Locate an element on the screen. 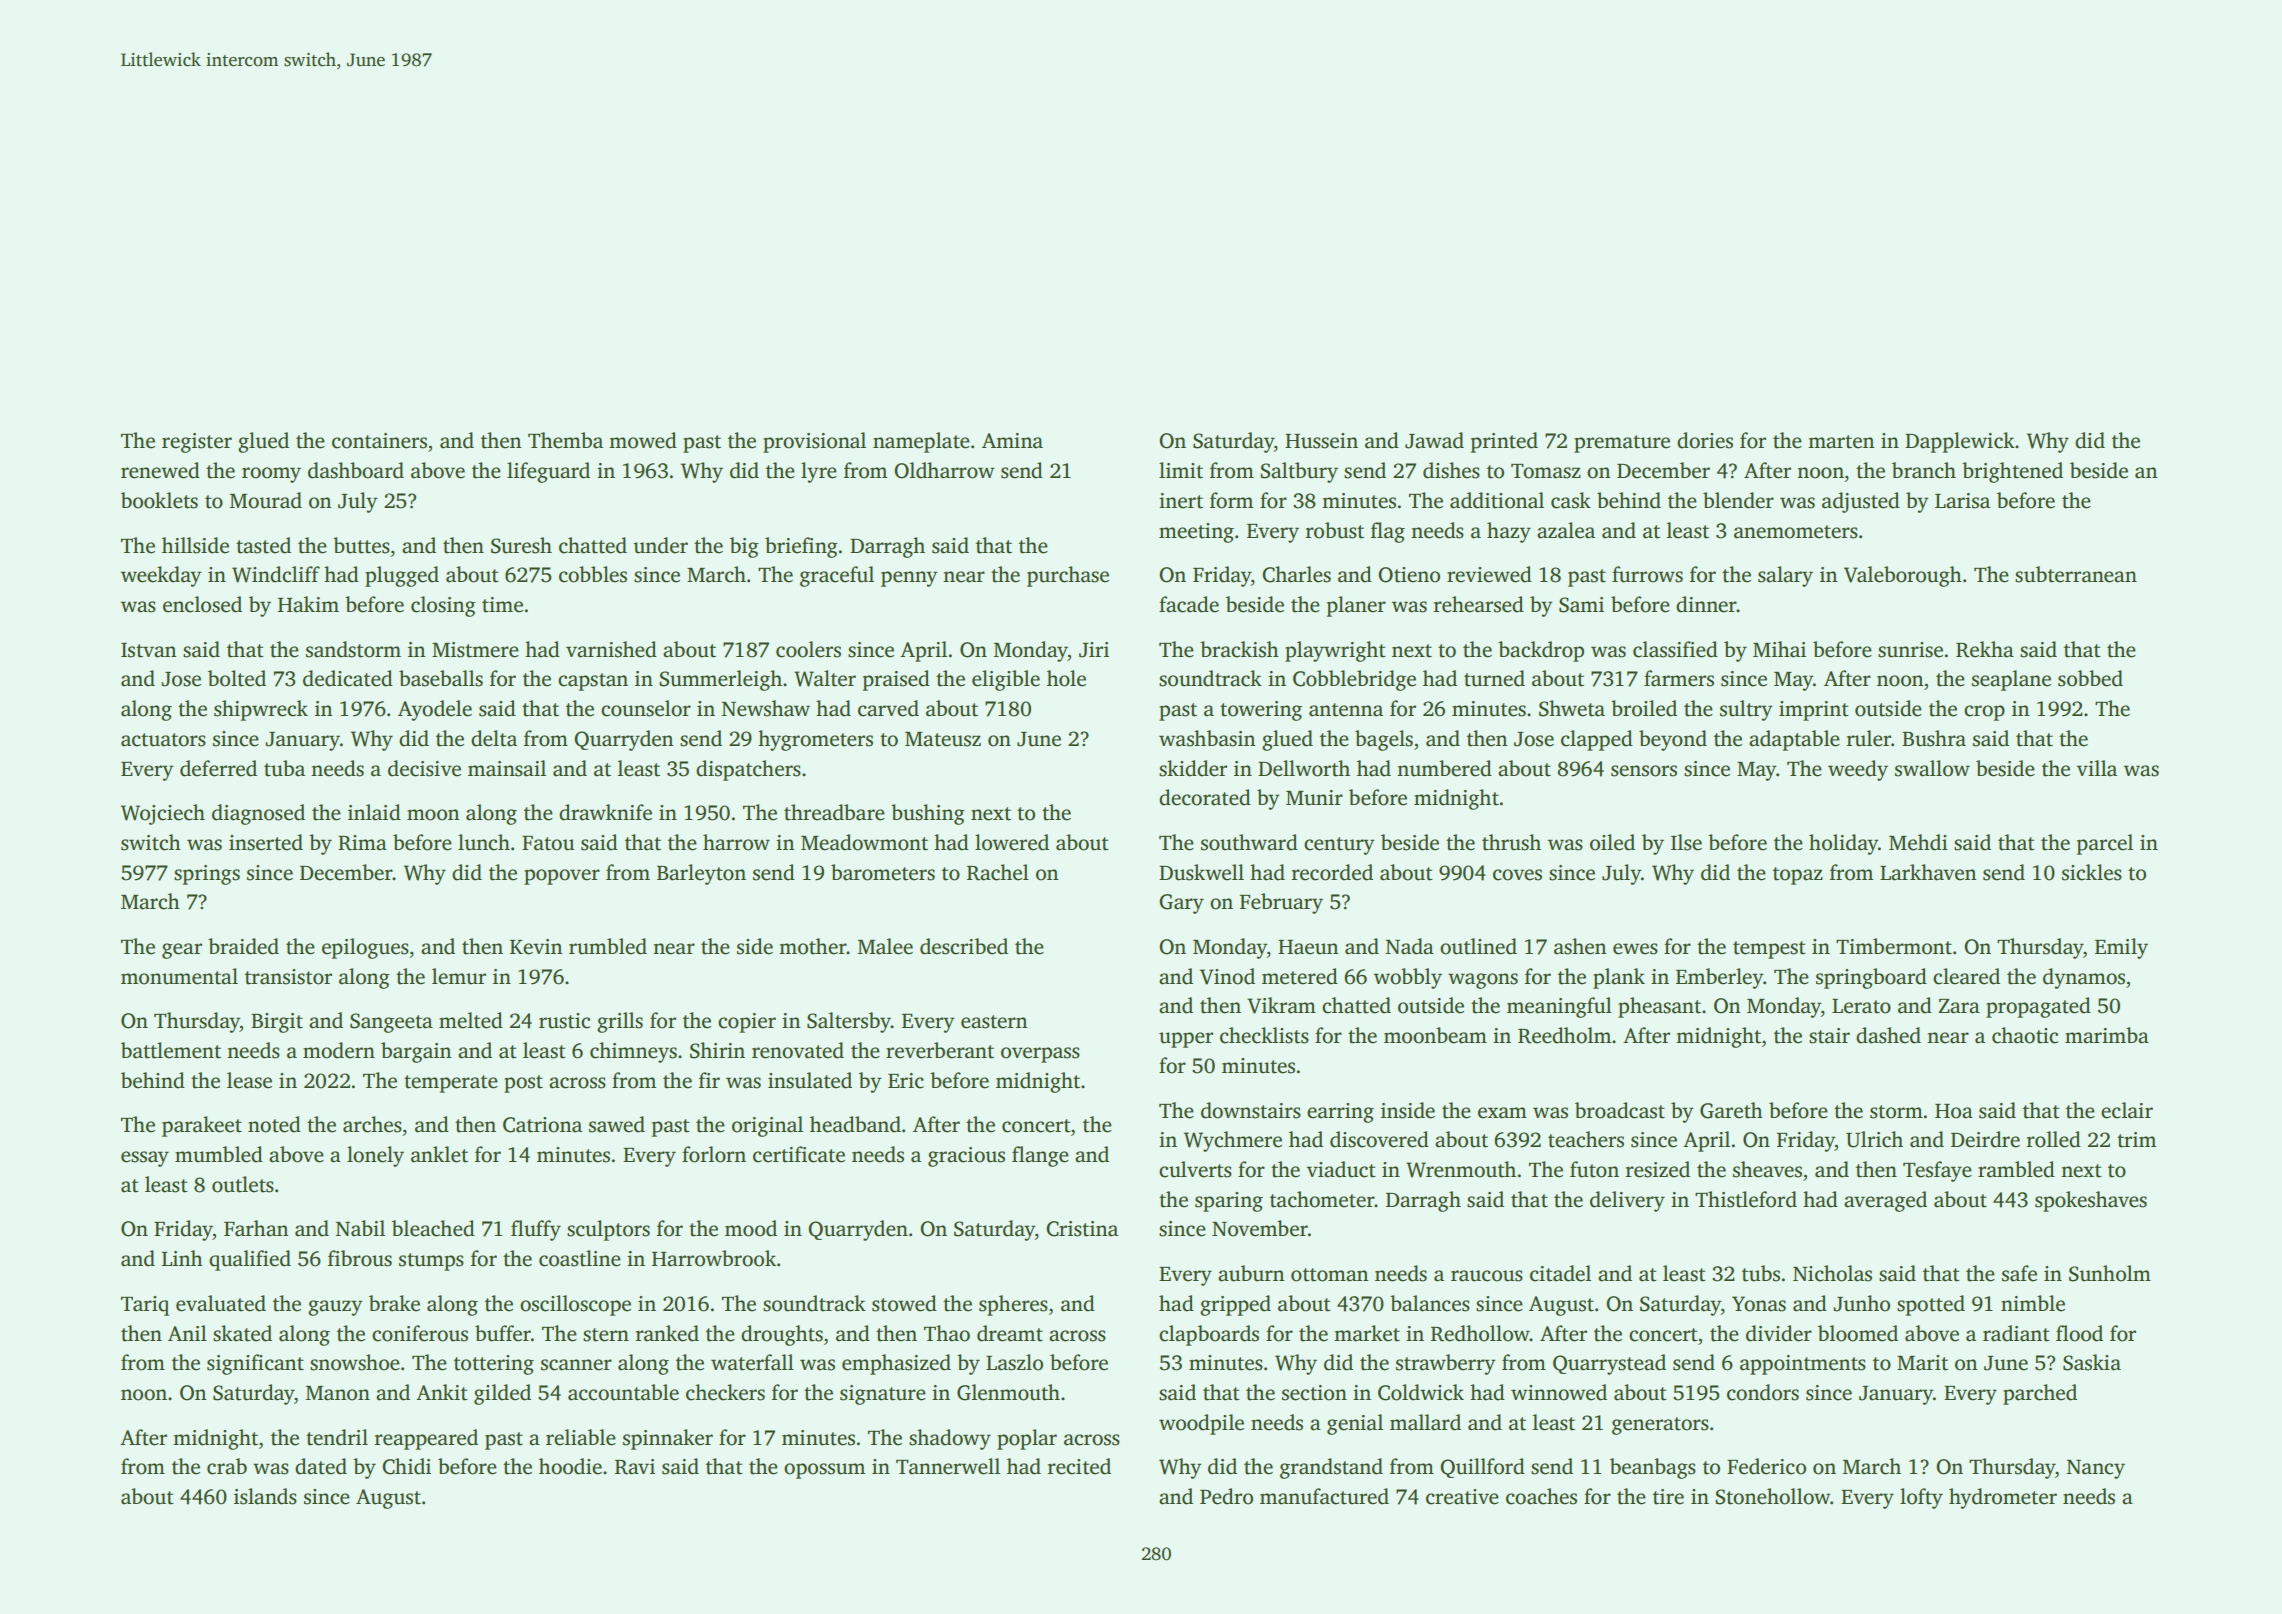 This screenshot has height=1614, width=2282. chaotic is located at coordinates (2025, 1035).
